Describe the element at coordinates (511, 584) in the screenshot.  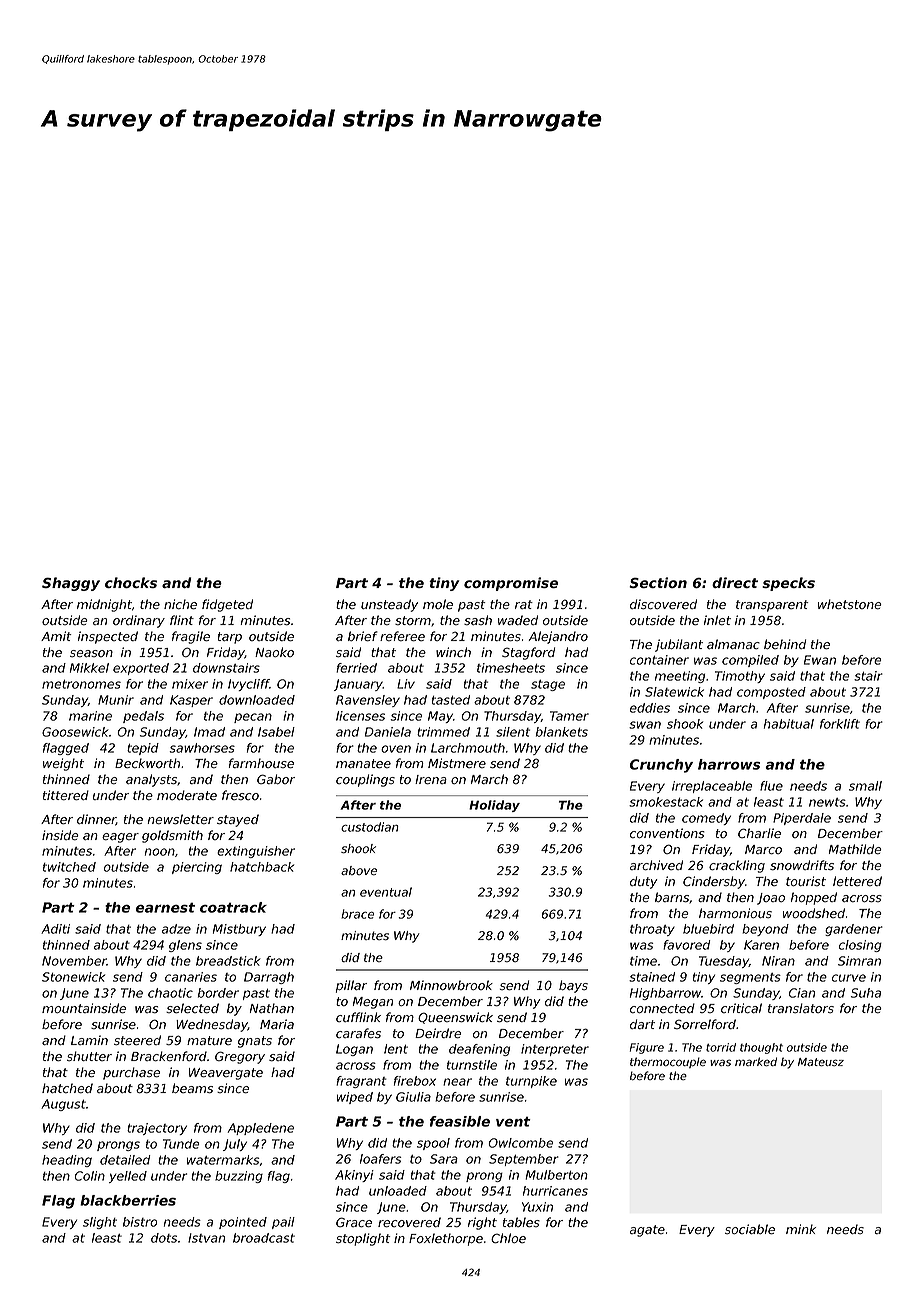
I see `compromise` at that location.
